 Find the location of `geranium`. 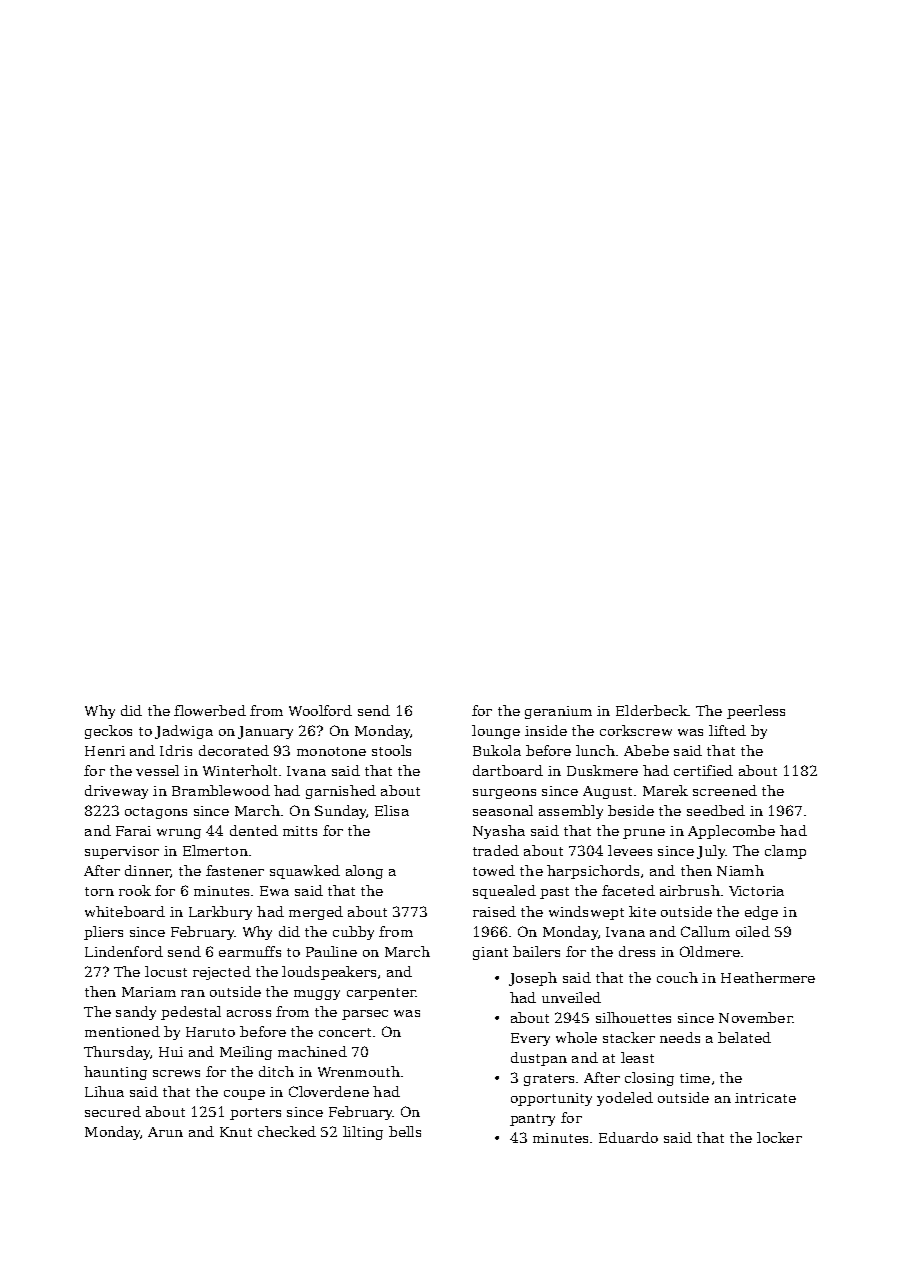

geranium is located at coordinates (558, 712).
